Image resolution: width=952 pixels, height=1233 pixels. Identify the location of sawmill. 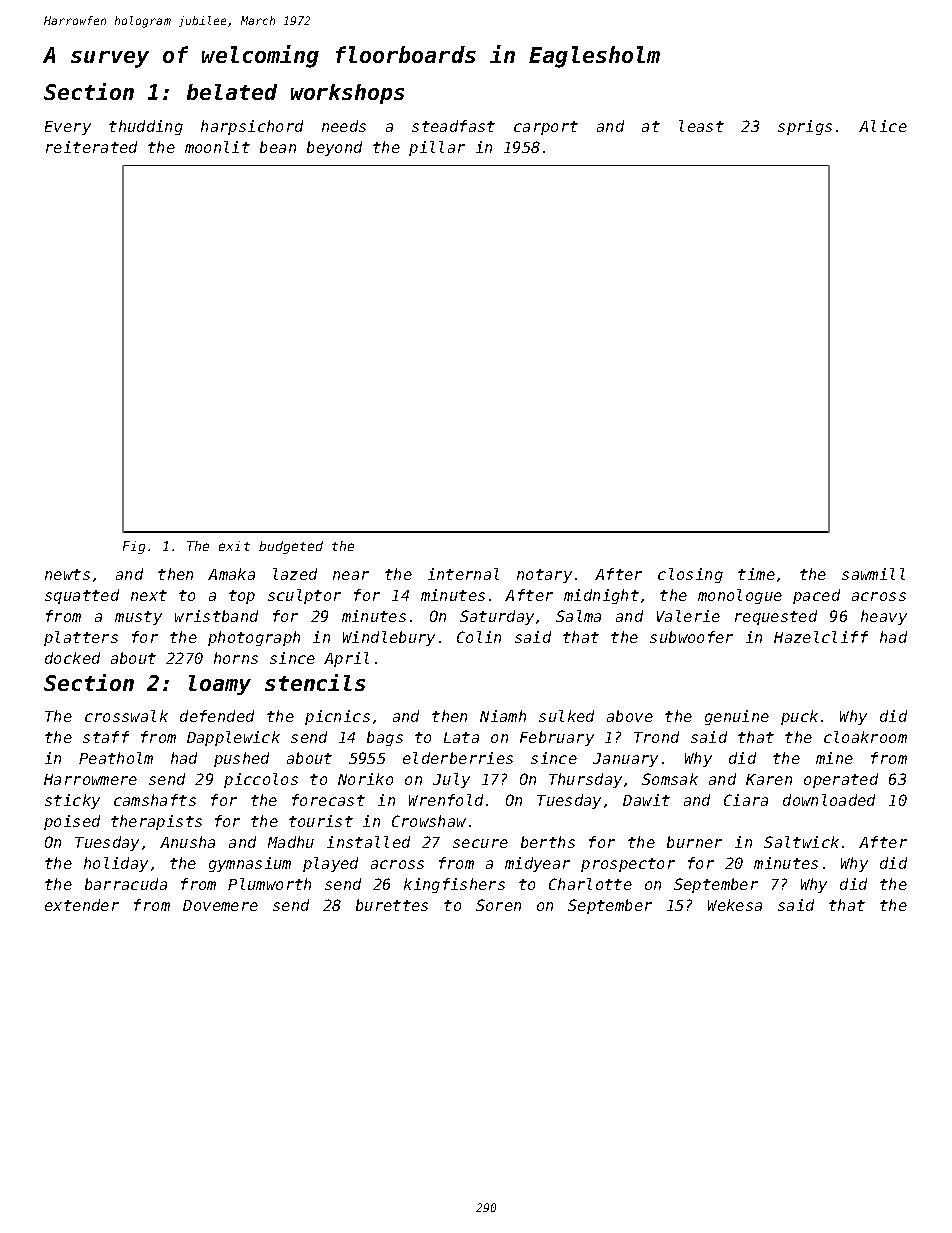
(873, 574).
